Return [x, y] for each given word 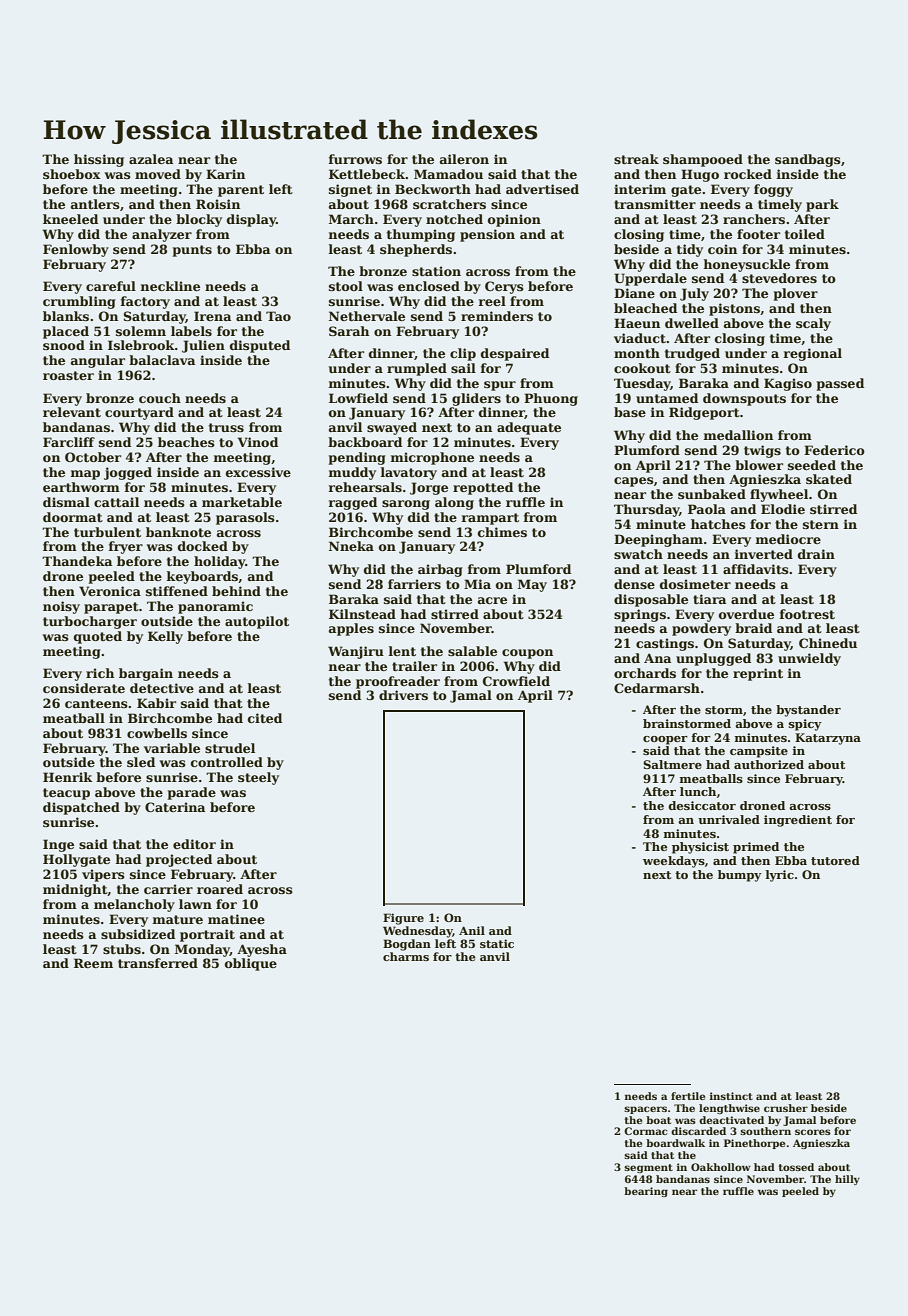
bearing [646, 1192]
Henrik [68, 777]
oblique [251, 964]
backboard [365, 442]
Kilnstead [362, 614]
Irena [212, 316]
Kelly [165, 637]
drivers [403, 695]
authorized [769, 764]
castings [665, 644]
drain [816, 554]
